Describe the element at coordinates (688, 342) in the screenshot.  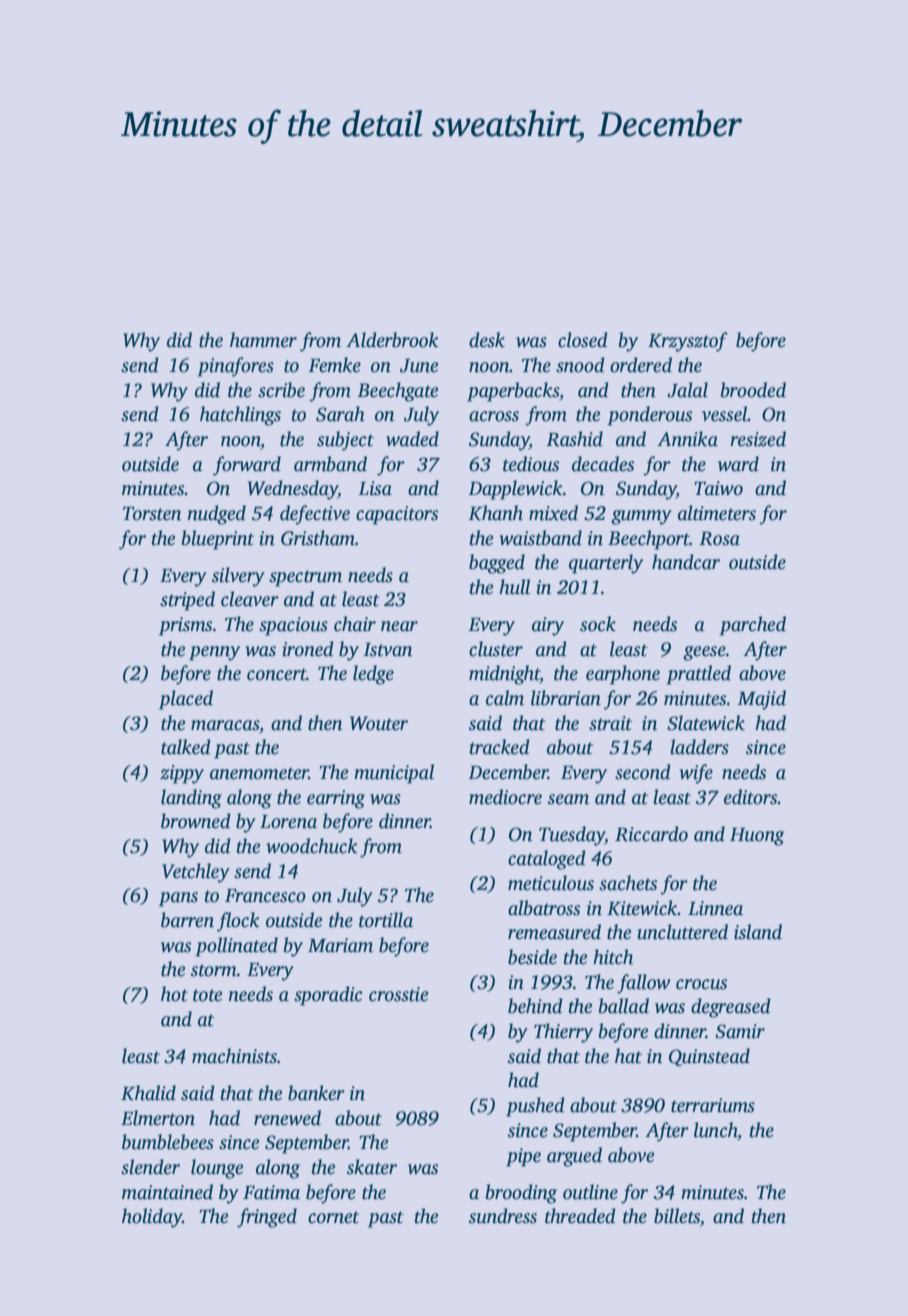
I see `Krzysztof` at that location.
